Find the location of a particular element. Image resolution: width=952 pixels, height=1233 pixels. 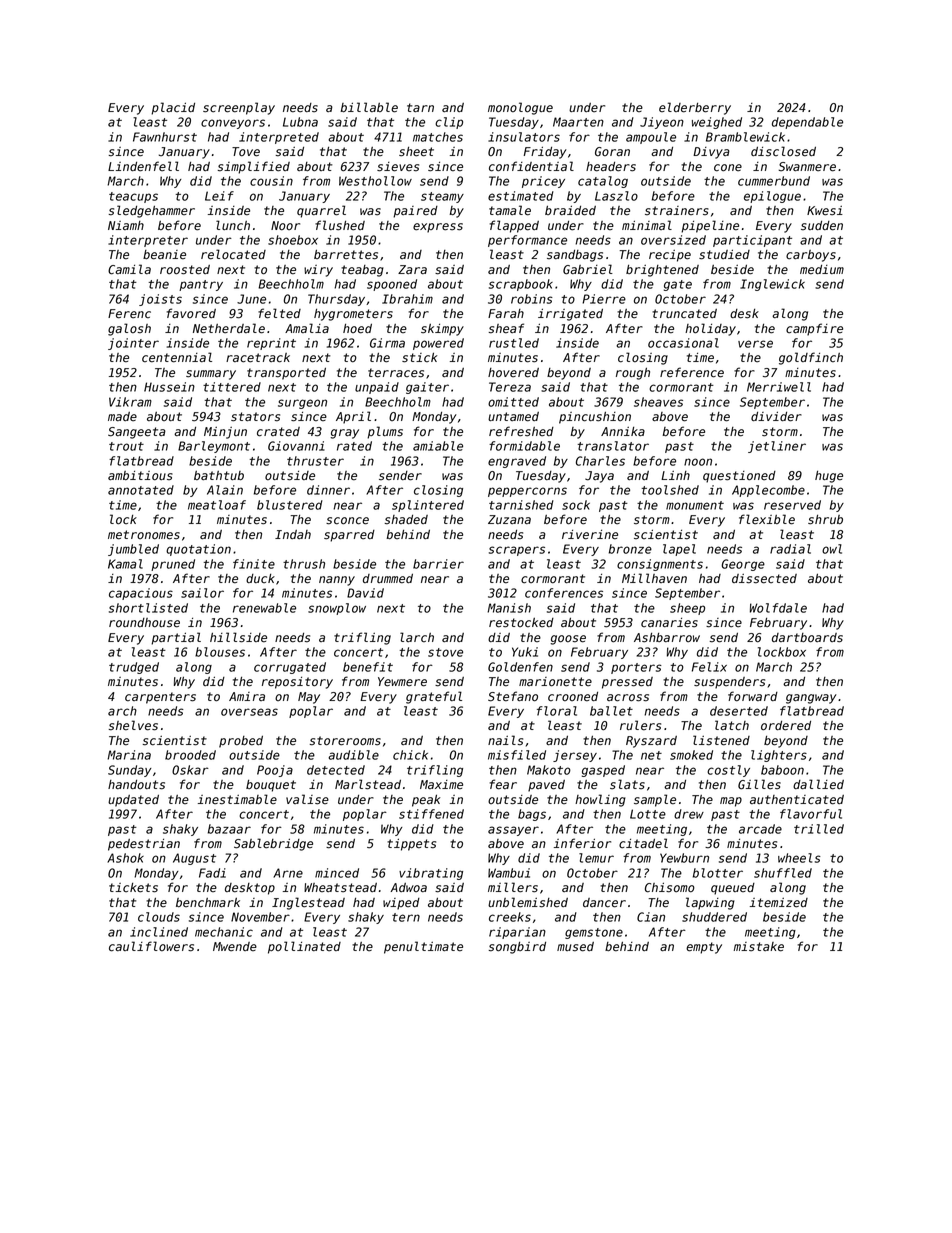

George is located at coordinates (743, 565).
